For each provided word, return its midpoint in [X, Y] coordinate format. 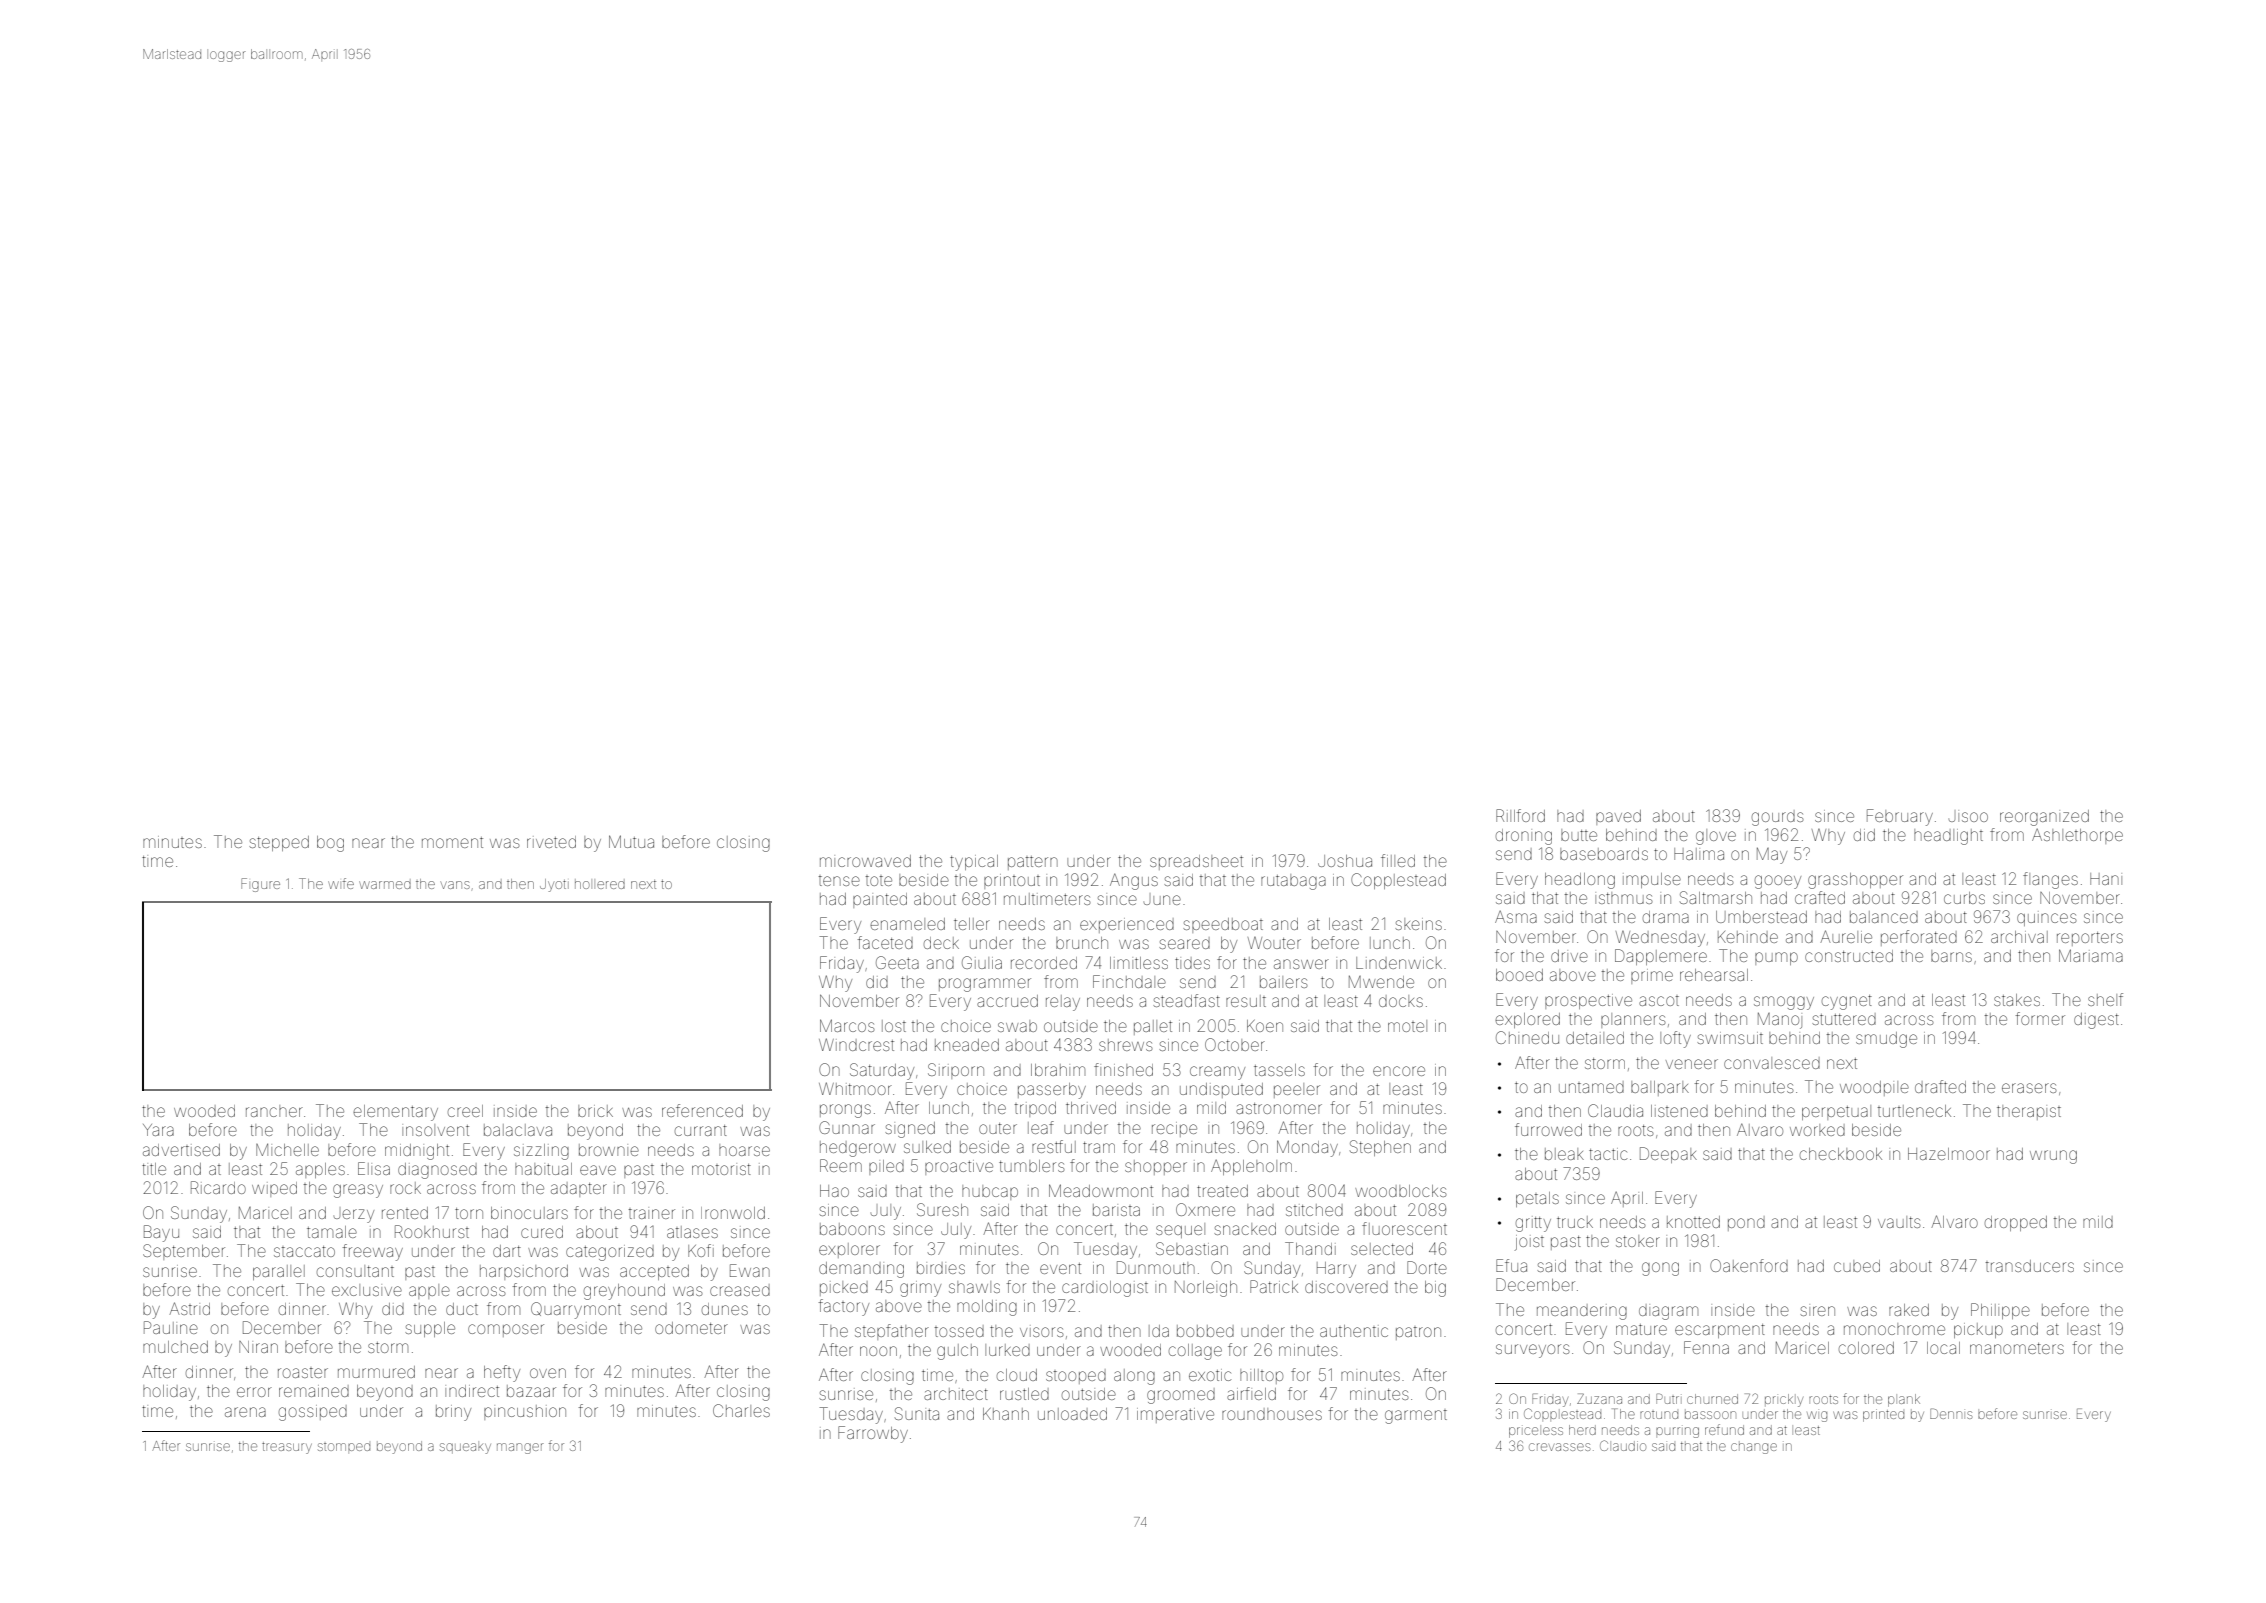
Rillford [1520, 815]
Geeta [897, 962]
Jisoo [1968, 817]
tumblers [1032, 1166]
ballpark [1660, 1088]
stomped [344, 1447]
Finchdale [1129, 981]
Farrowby [873, 1434]
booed [1519, 975]
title [154, 1169]
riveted [551, 842]
